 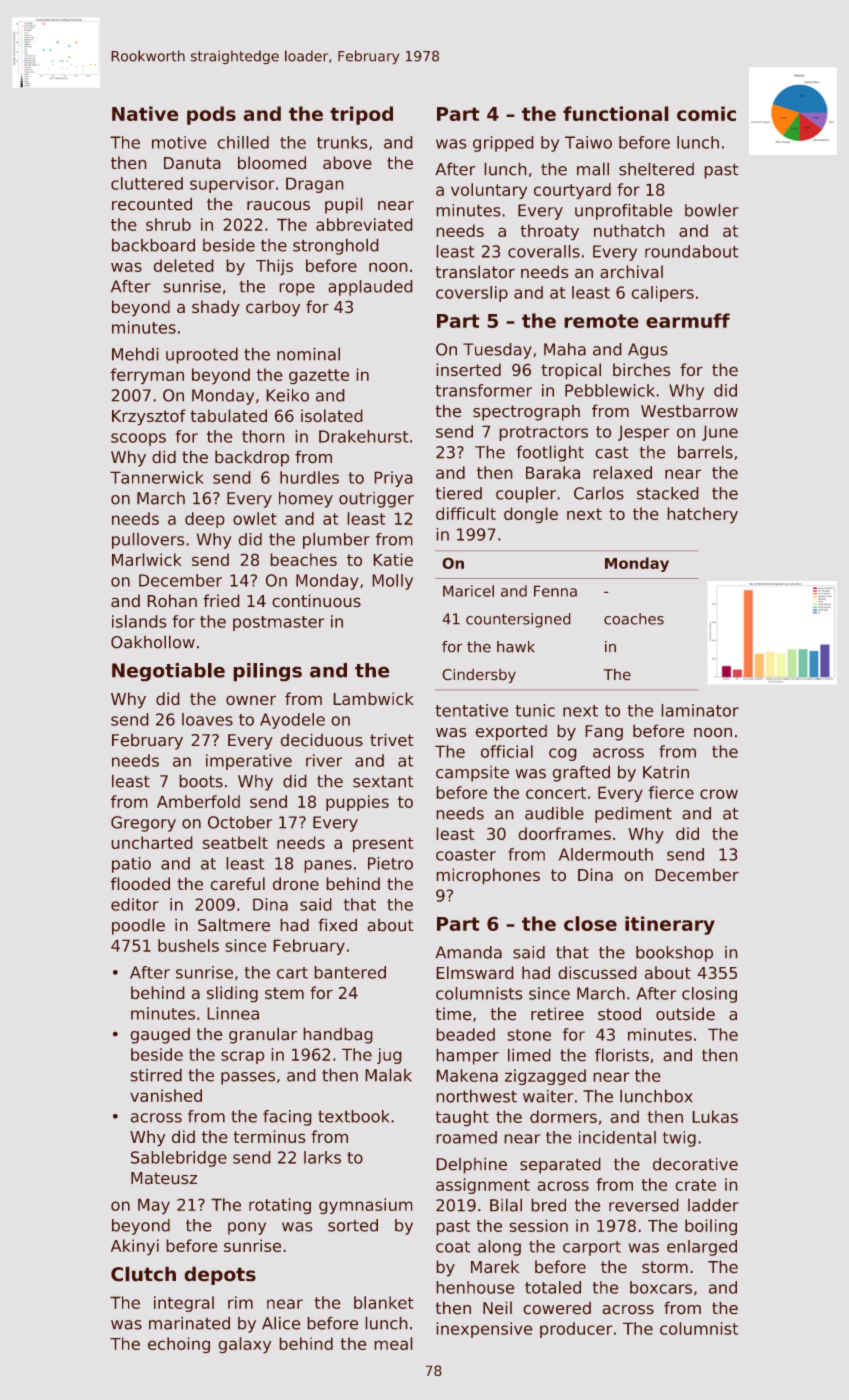 I want to click on beaded, so click(x=466, y=1034).
